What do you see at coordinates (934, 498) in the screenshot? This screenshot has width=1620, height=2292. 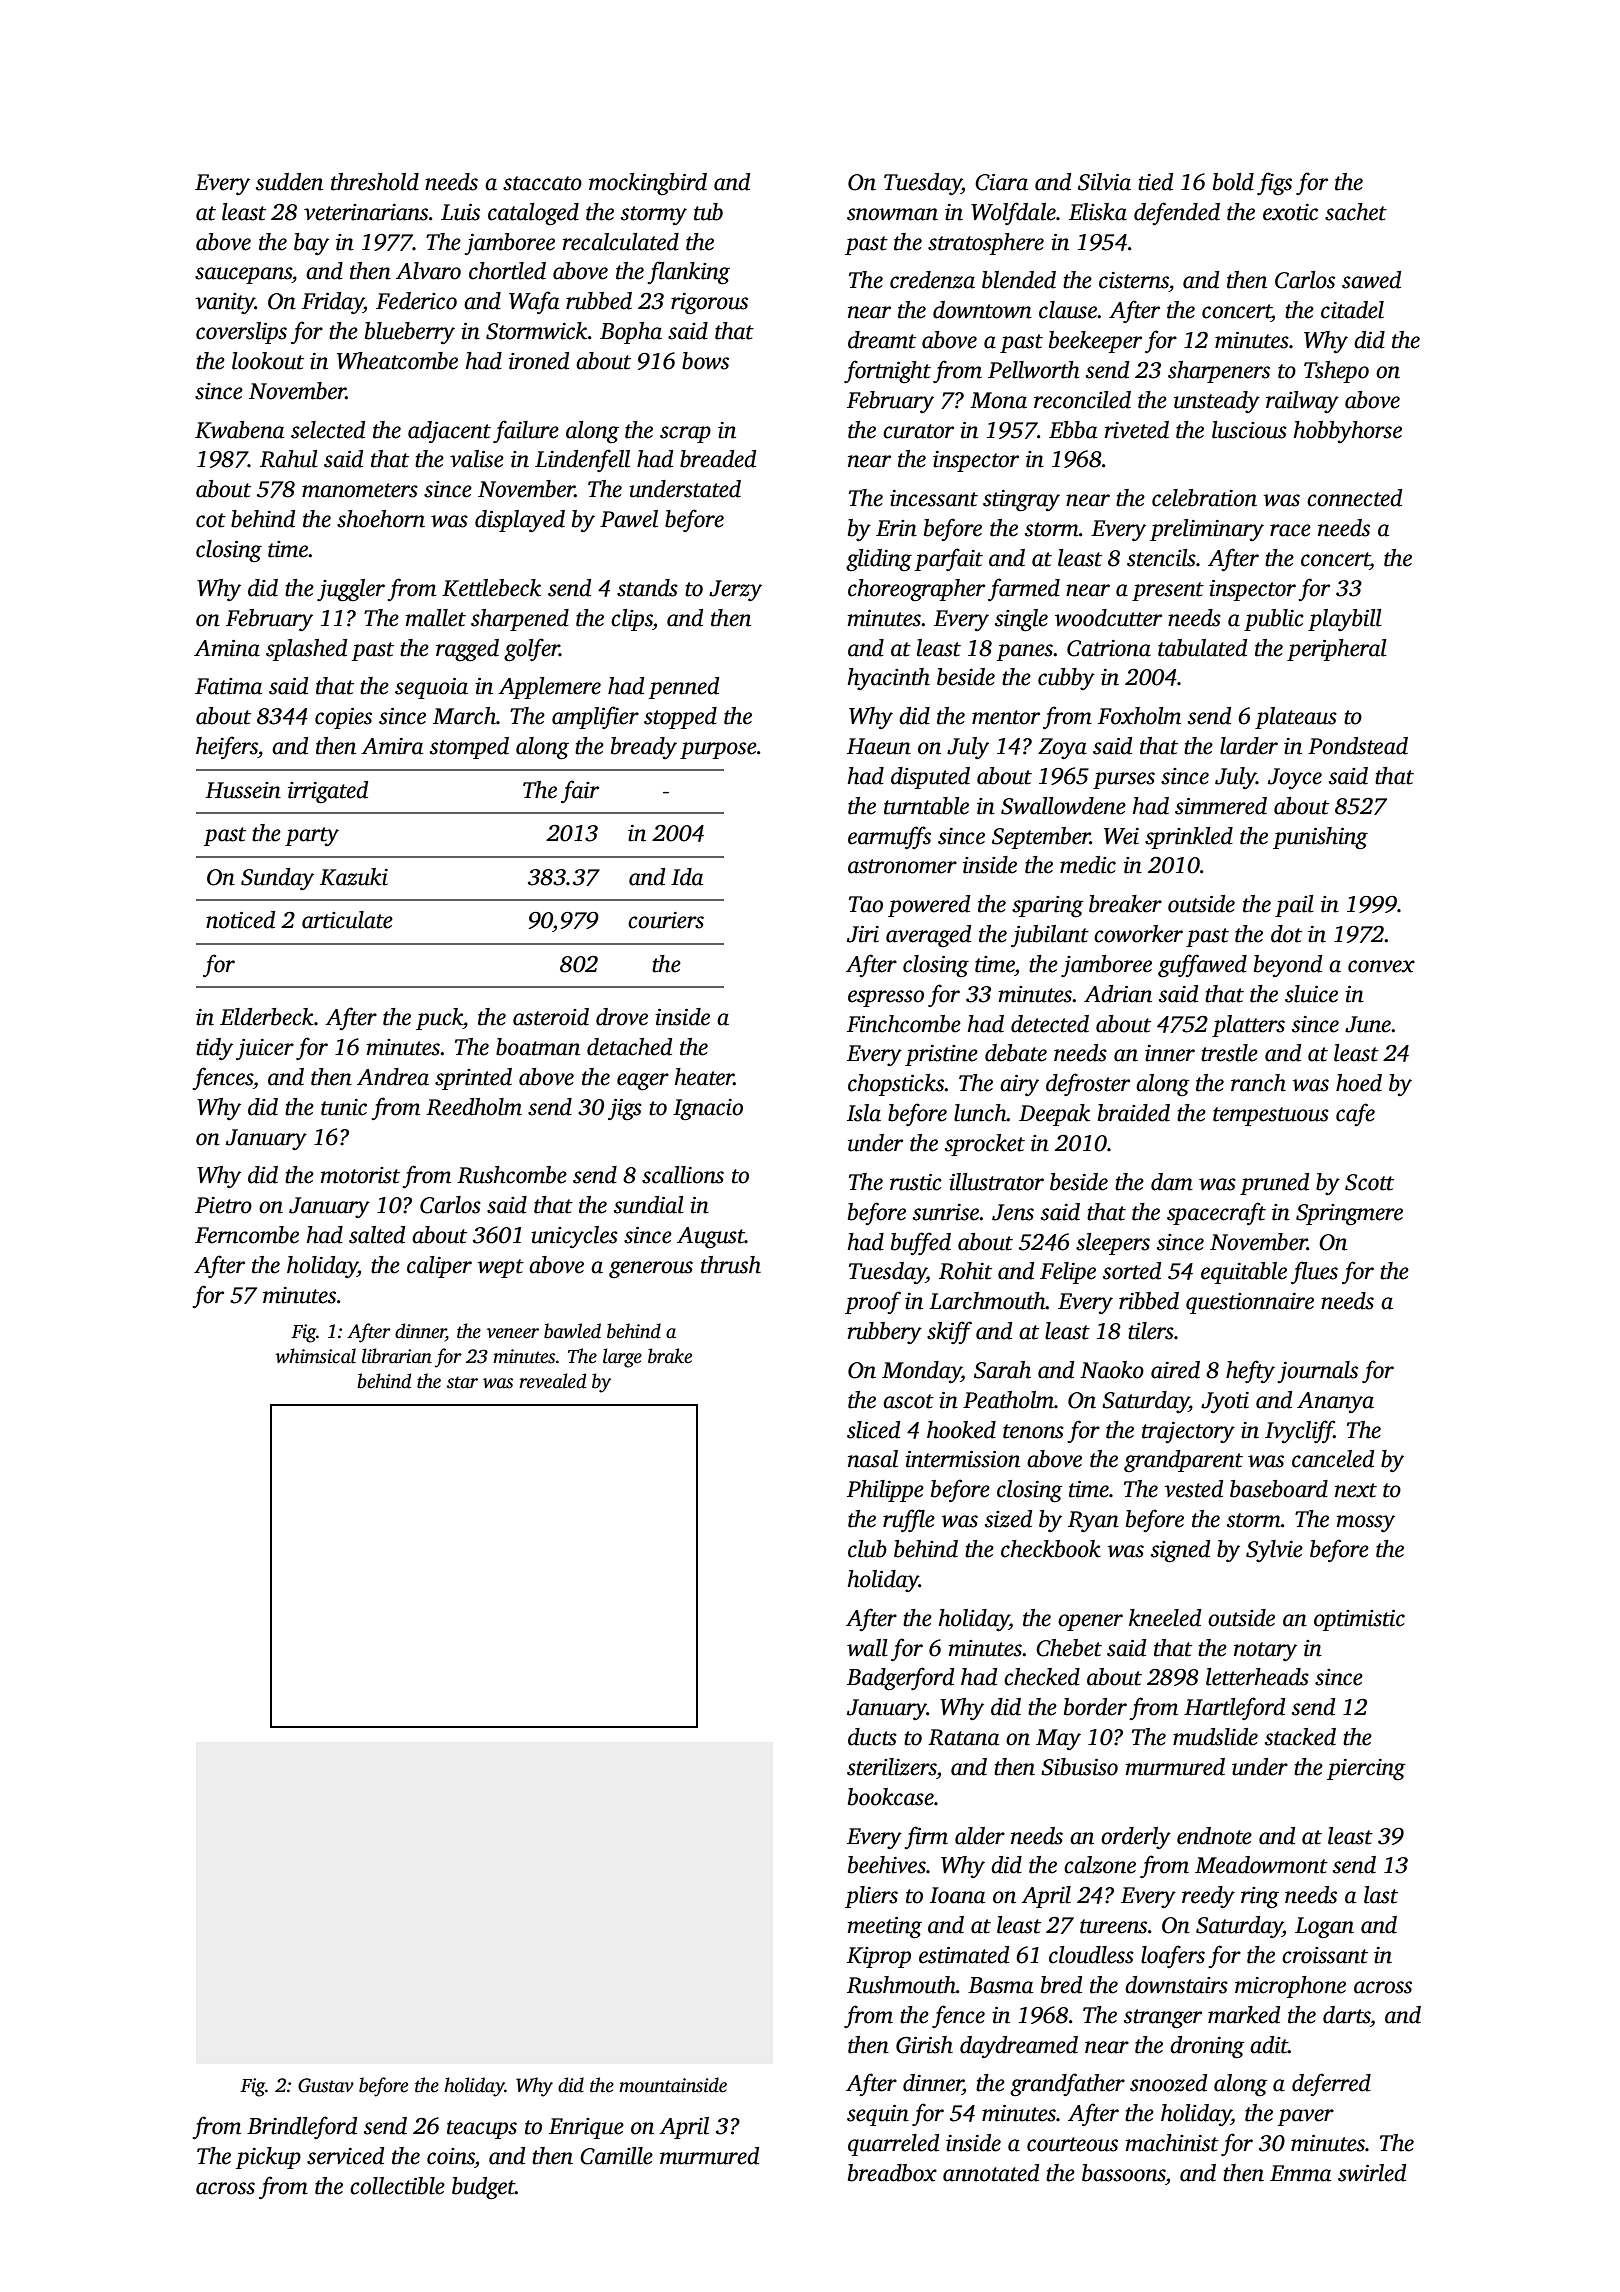 I see `incessant` at bounding box center [934, 498].
